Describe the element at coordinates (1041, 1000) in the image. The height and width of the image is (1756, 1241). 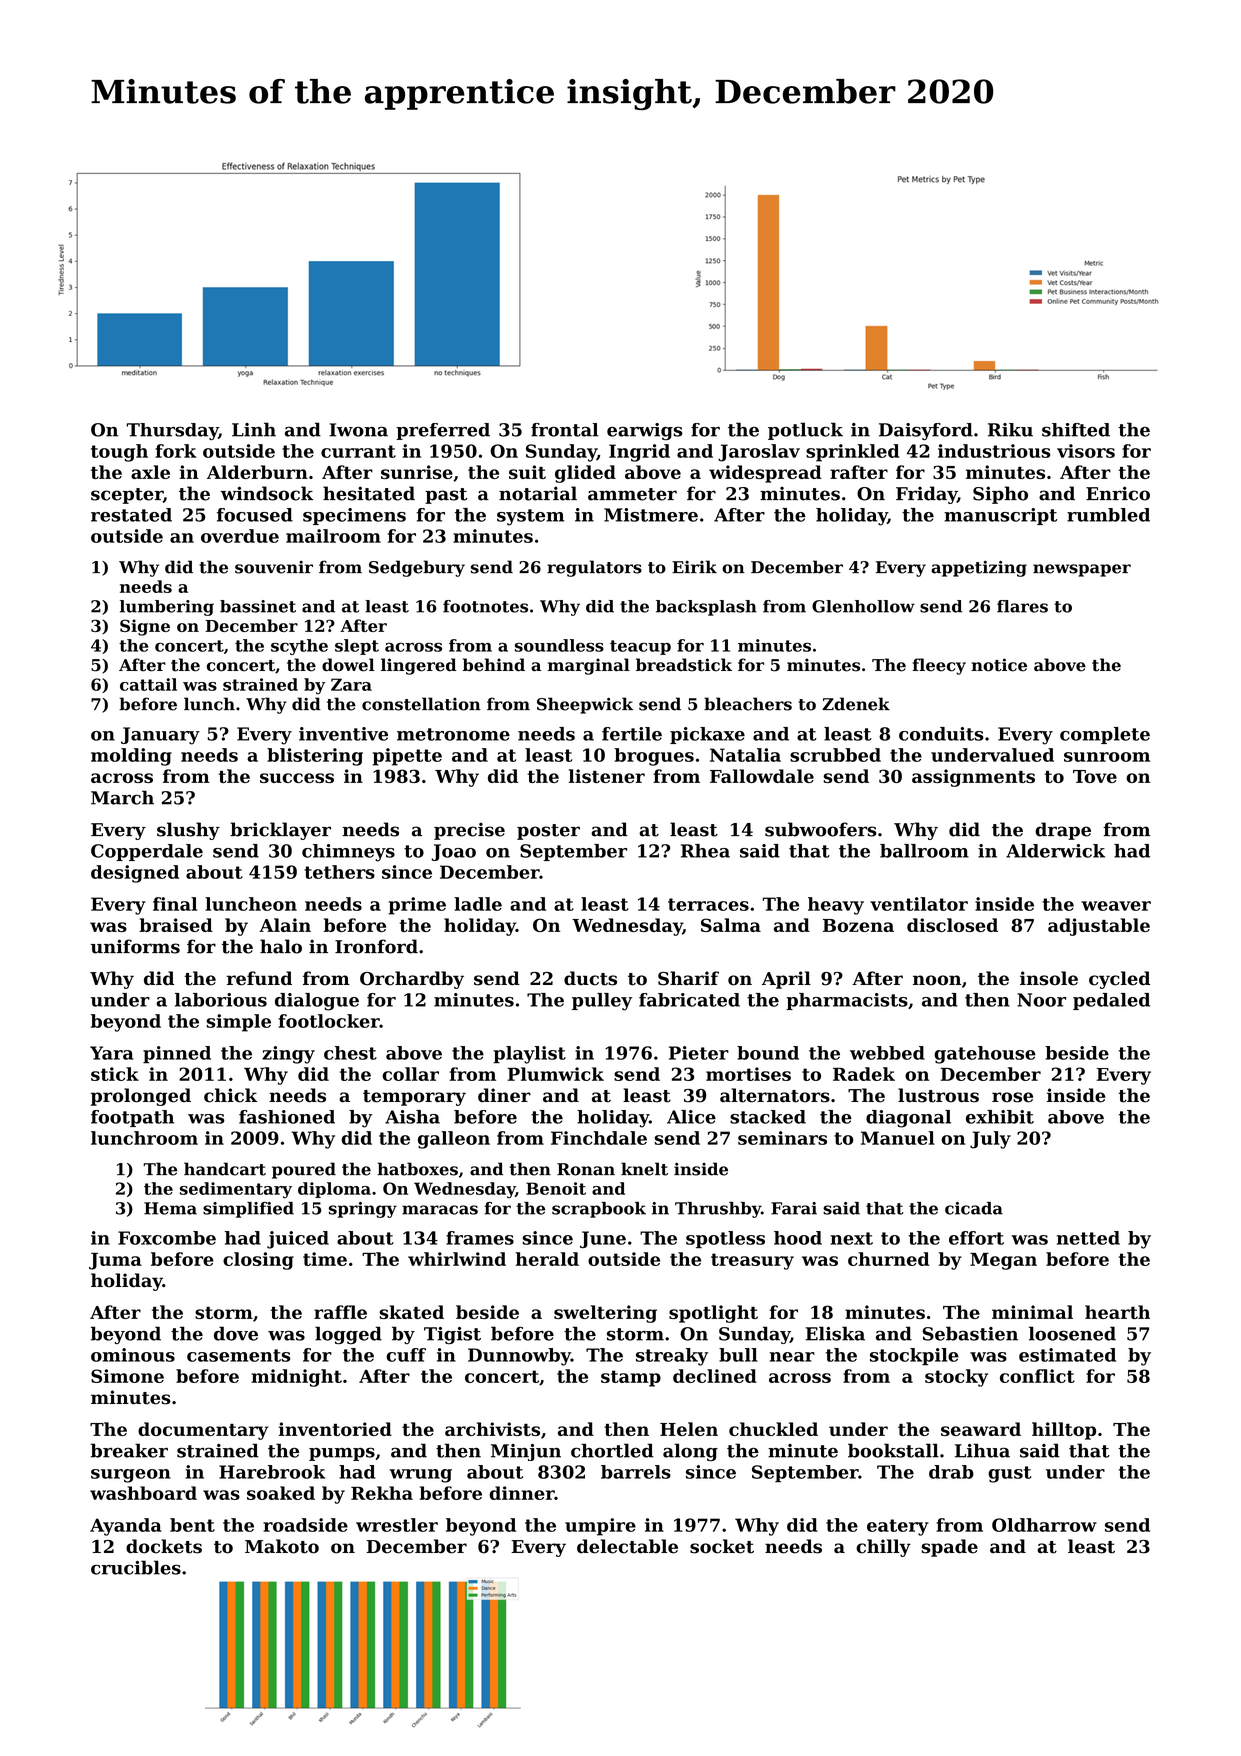
I see `Noor` at that location.
